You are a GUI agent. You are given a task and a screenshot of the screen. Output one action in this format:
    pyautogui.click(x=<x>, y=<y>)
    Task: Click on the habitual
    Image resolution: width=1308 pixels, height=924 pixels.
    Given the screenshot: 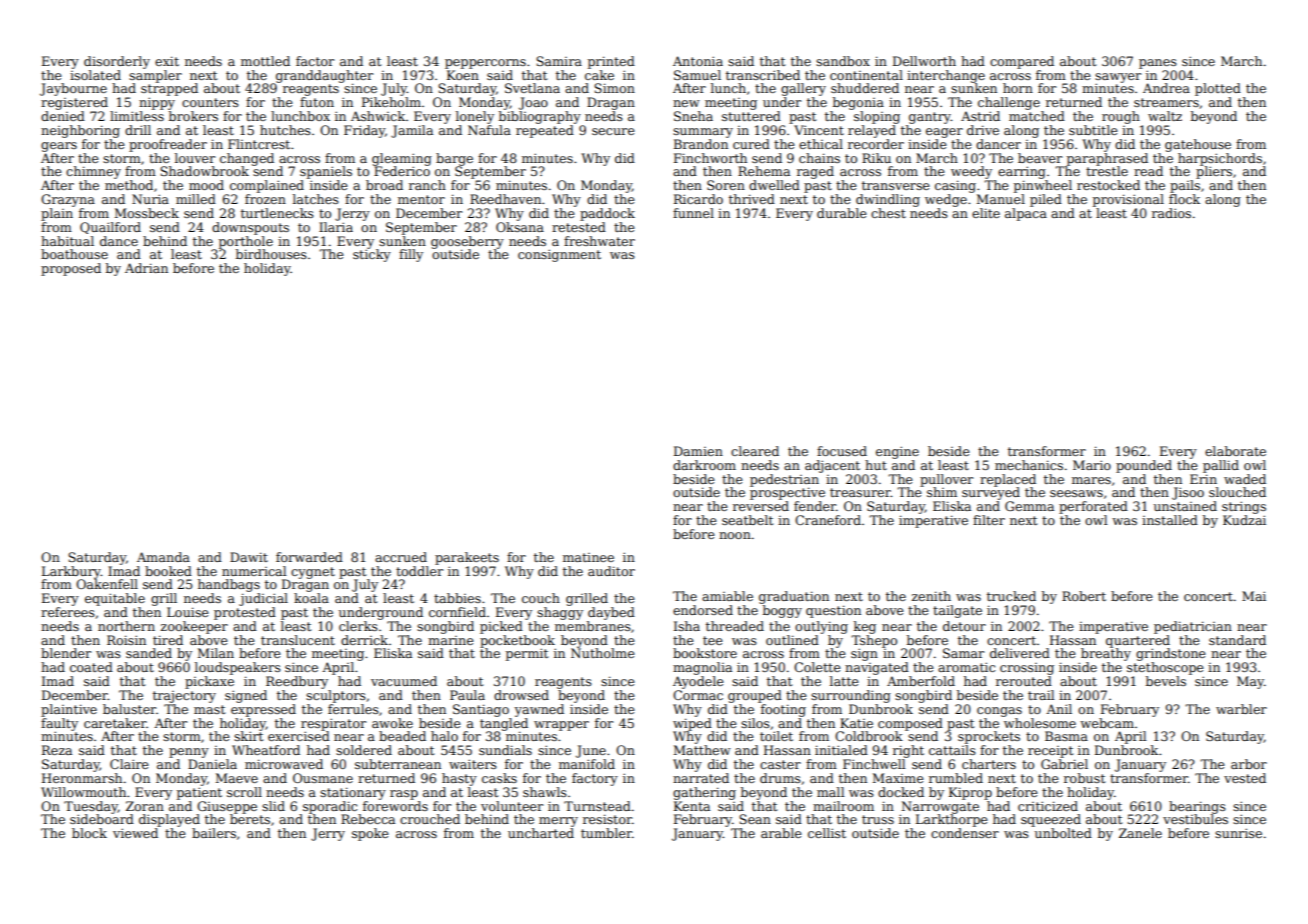 What is the action you would take?
    pyautogui.click(x=67, y=241)
